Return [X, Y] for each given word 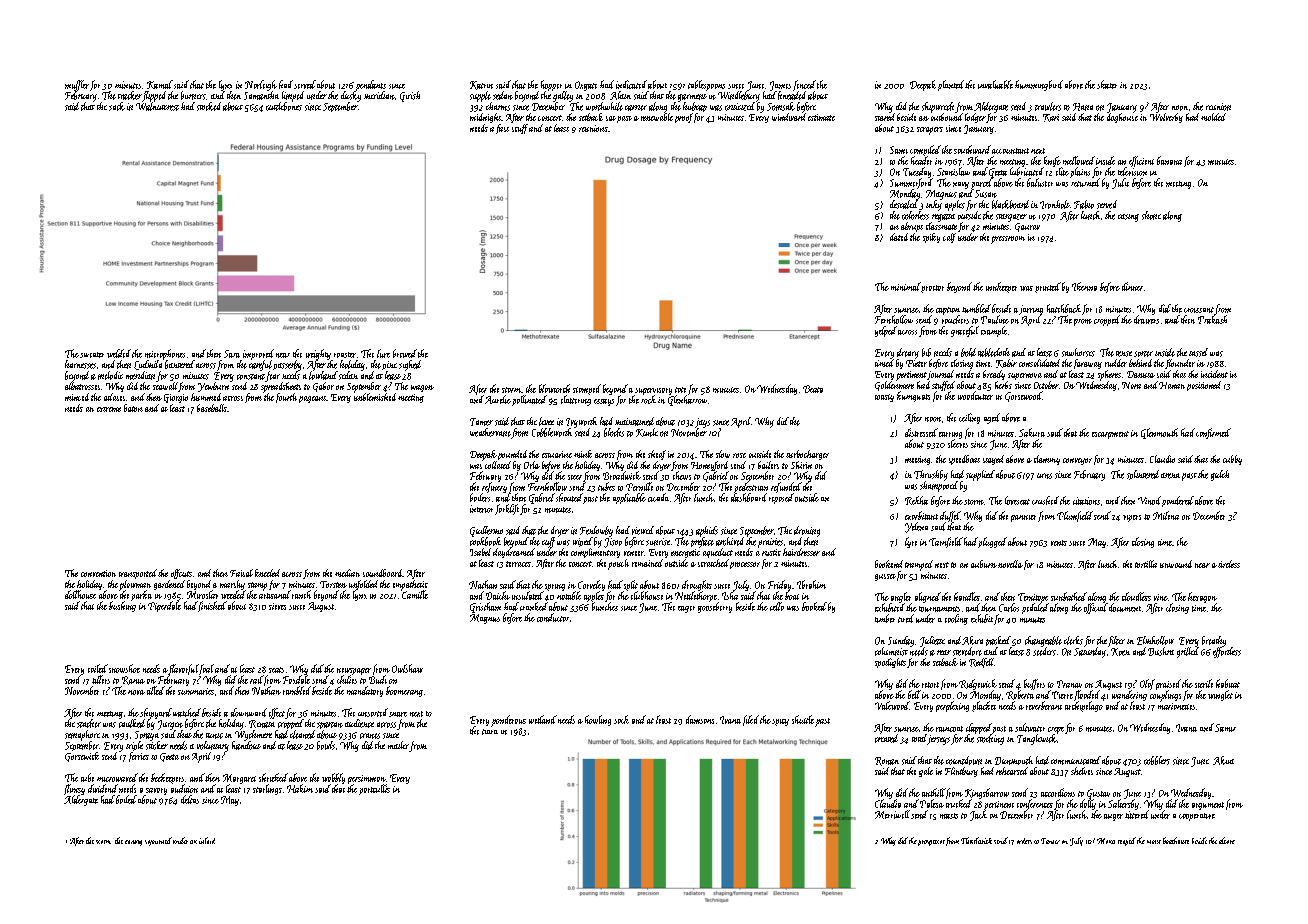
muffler [77, 85]
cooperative [1197, 817]
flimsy [74, 789]
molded [1213, 117]
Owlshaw [407, 668]
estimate [821, 117]
